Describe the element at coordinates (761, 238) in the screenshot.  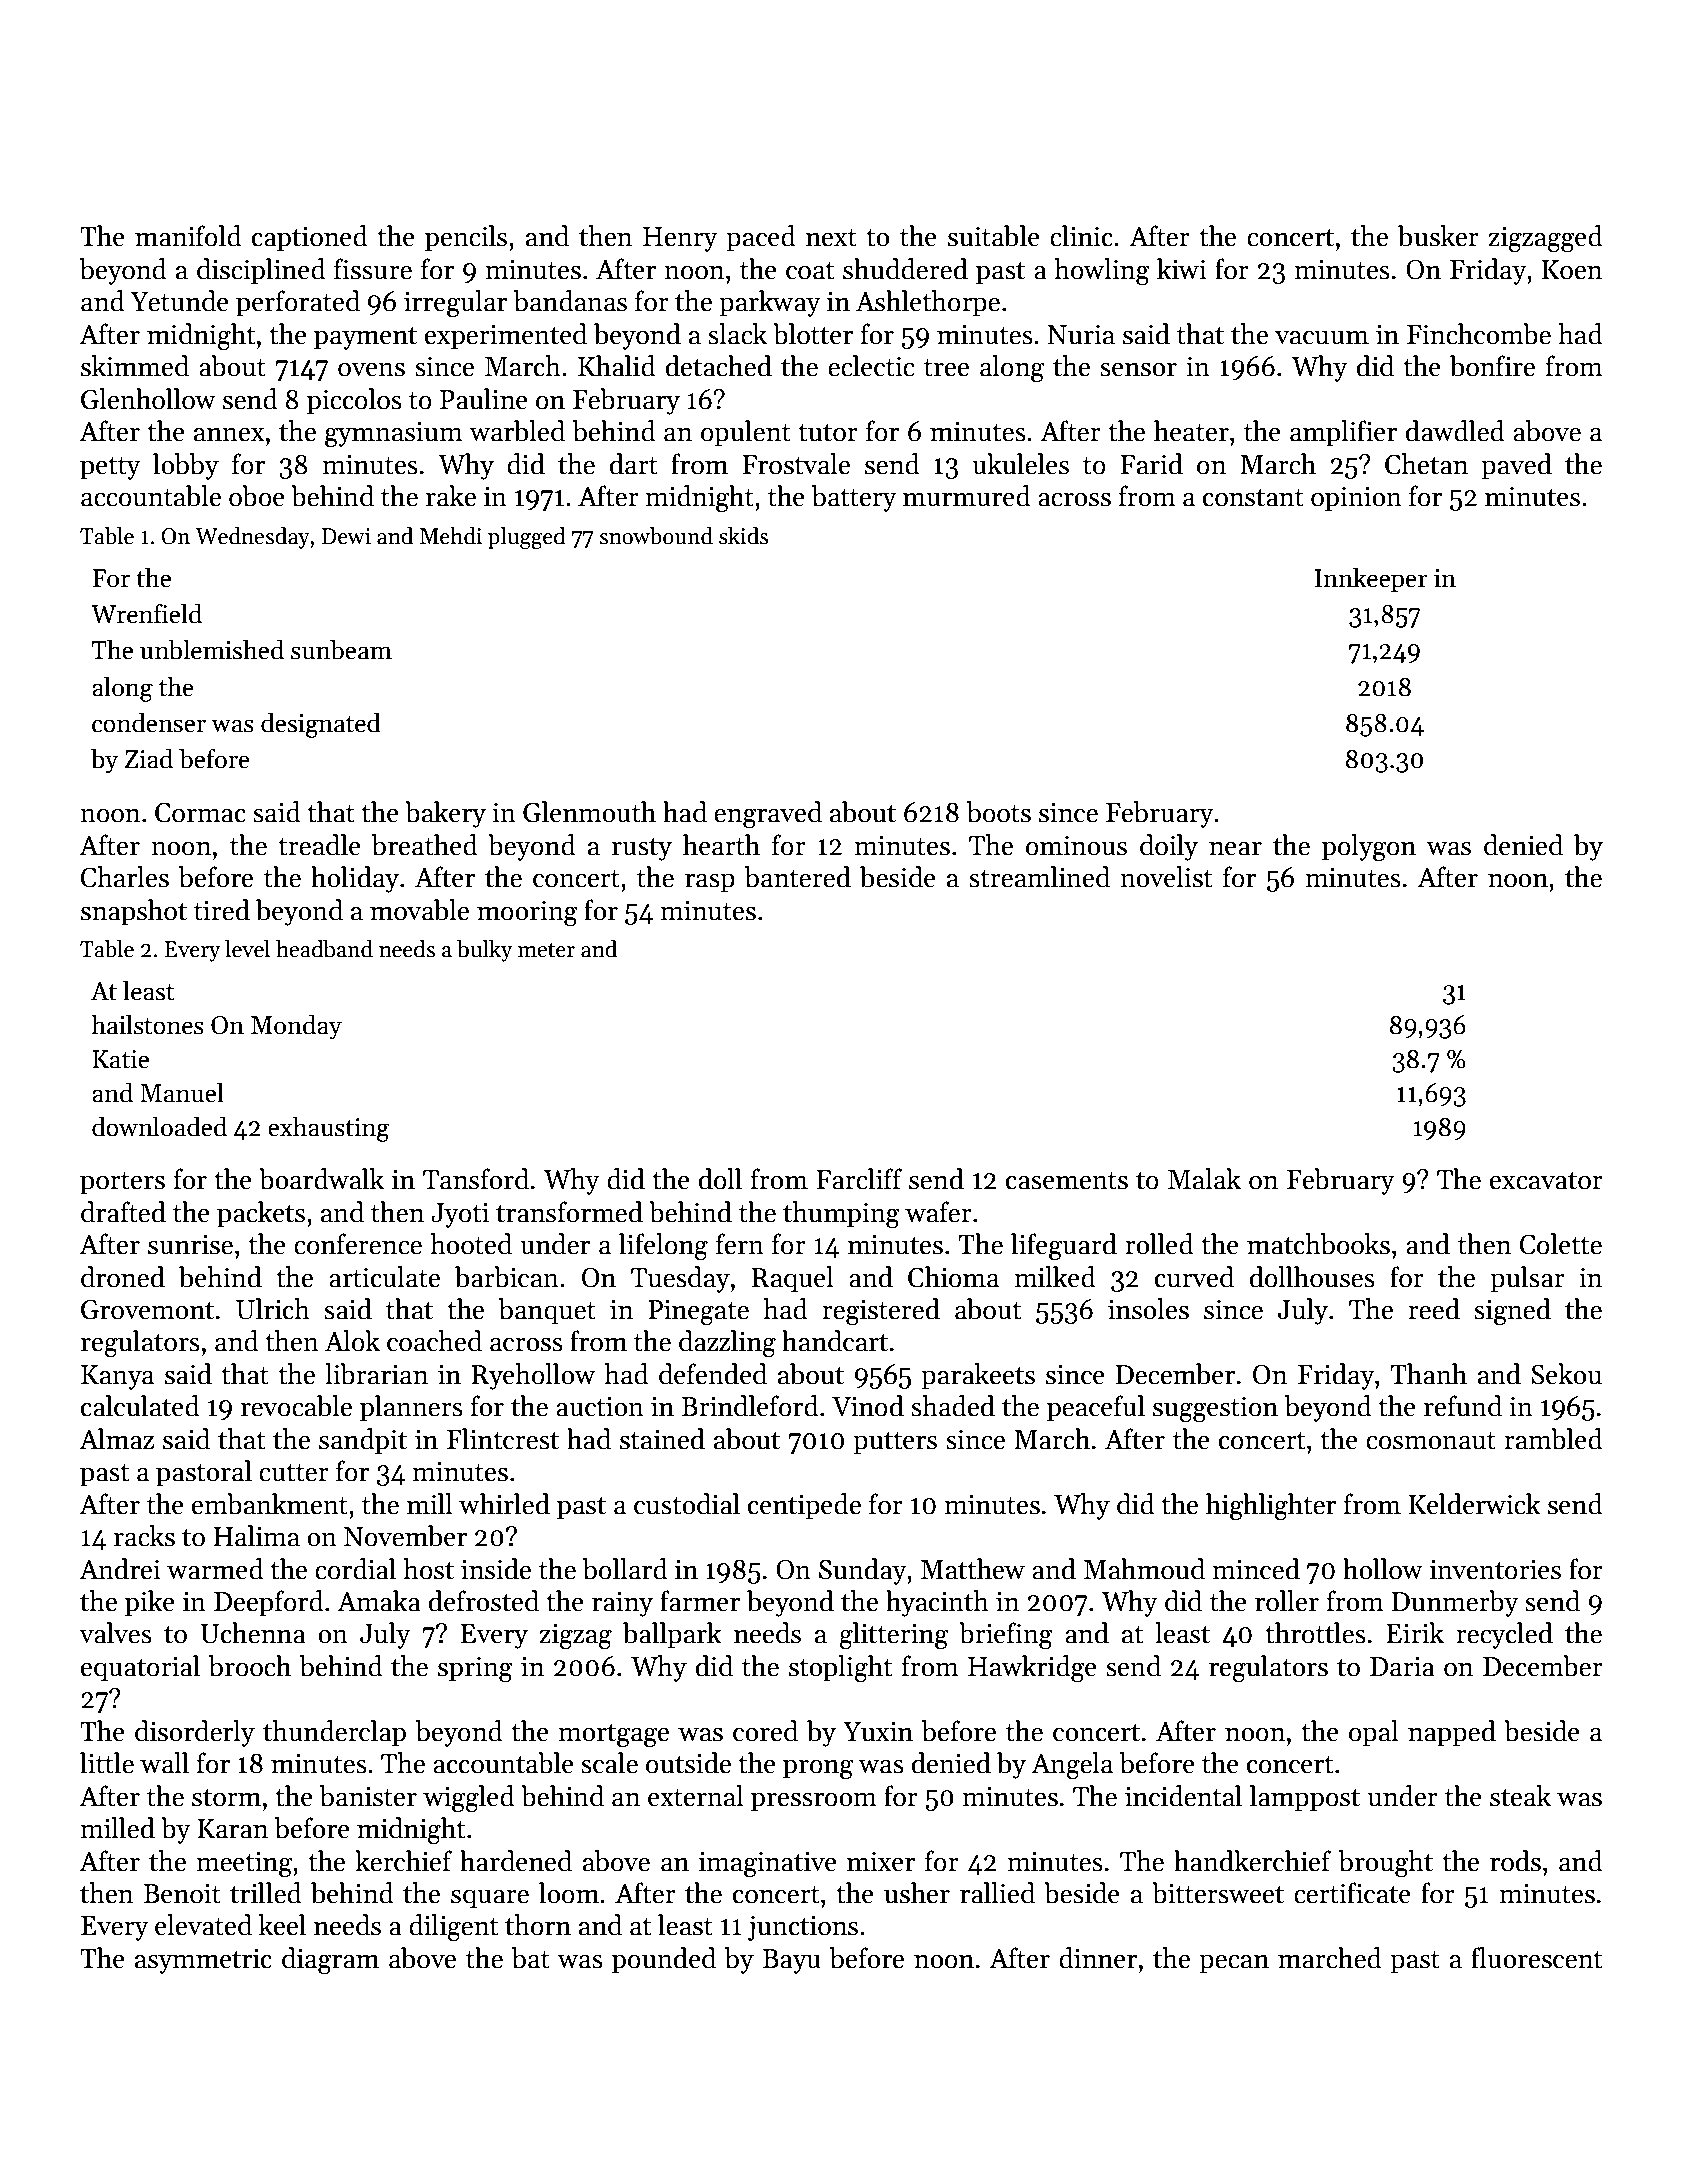
I see `paced` at that location.
